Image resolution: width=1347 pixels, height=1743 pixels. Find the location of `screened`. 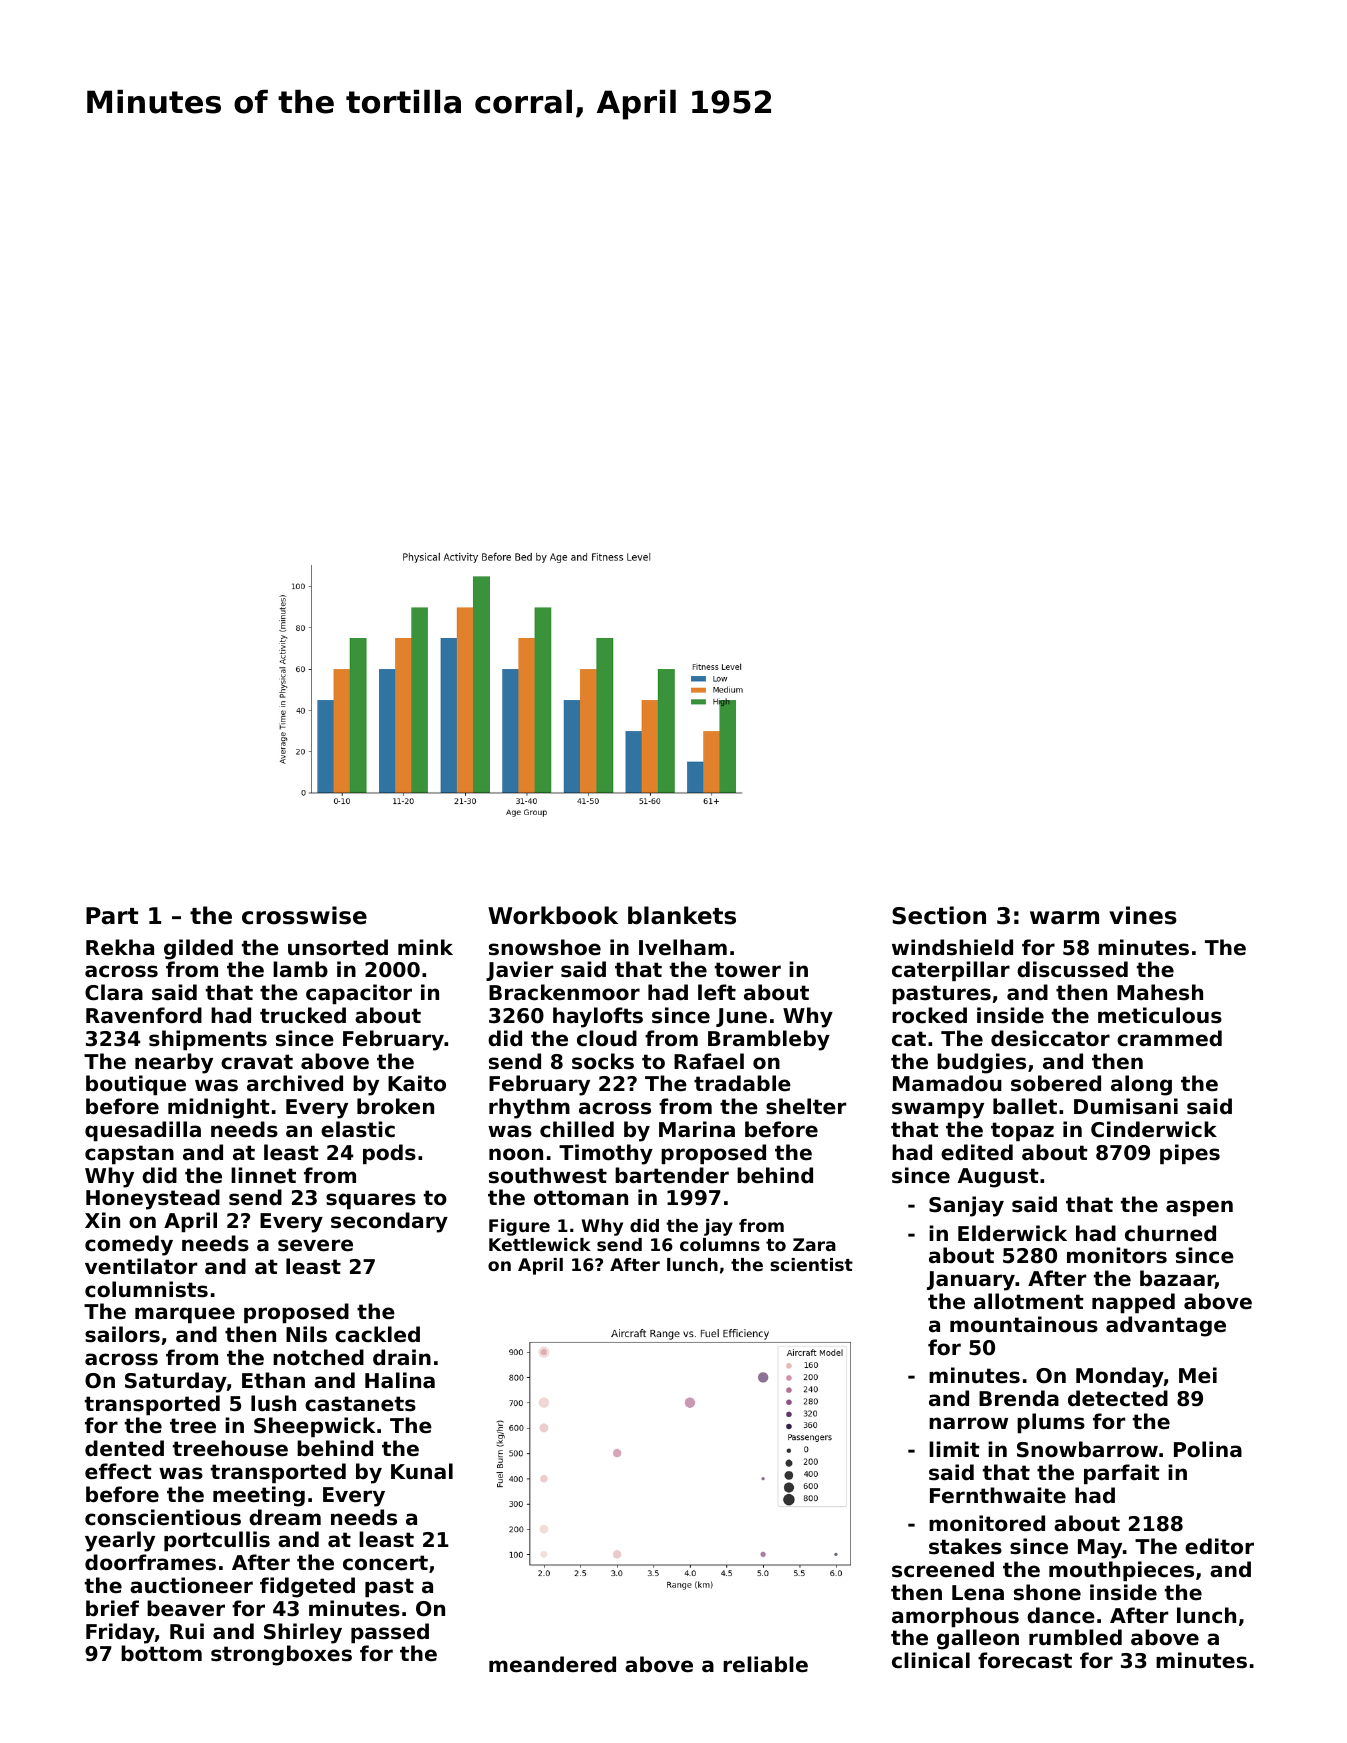

screened is located at coordinates (943, 1569).
